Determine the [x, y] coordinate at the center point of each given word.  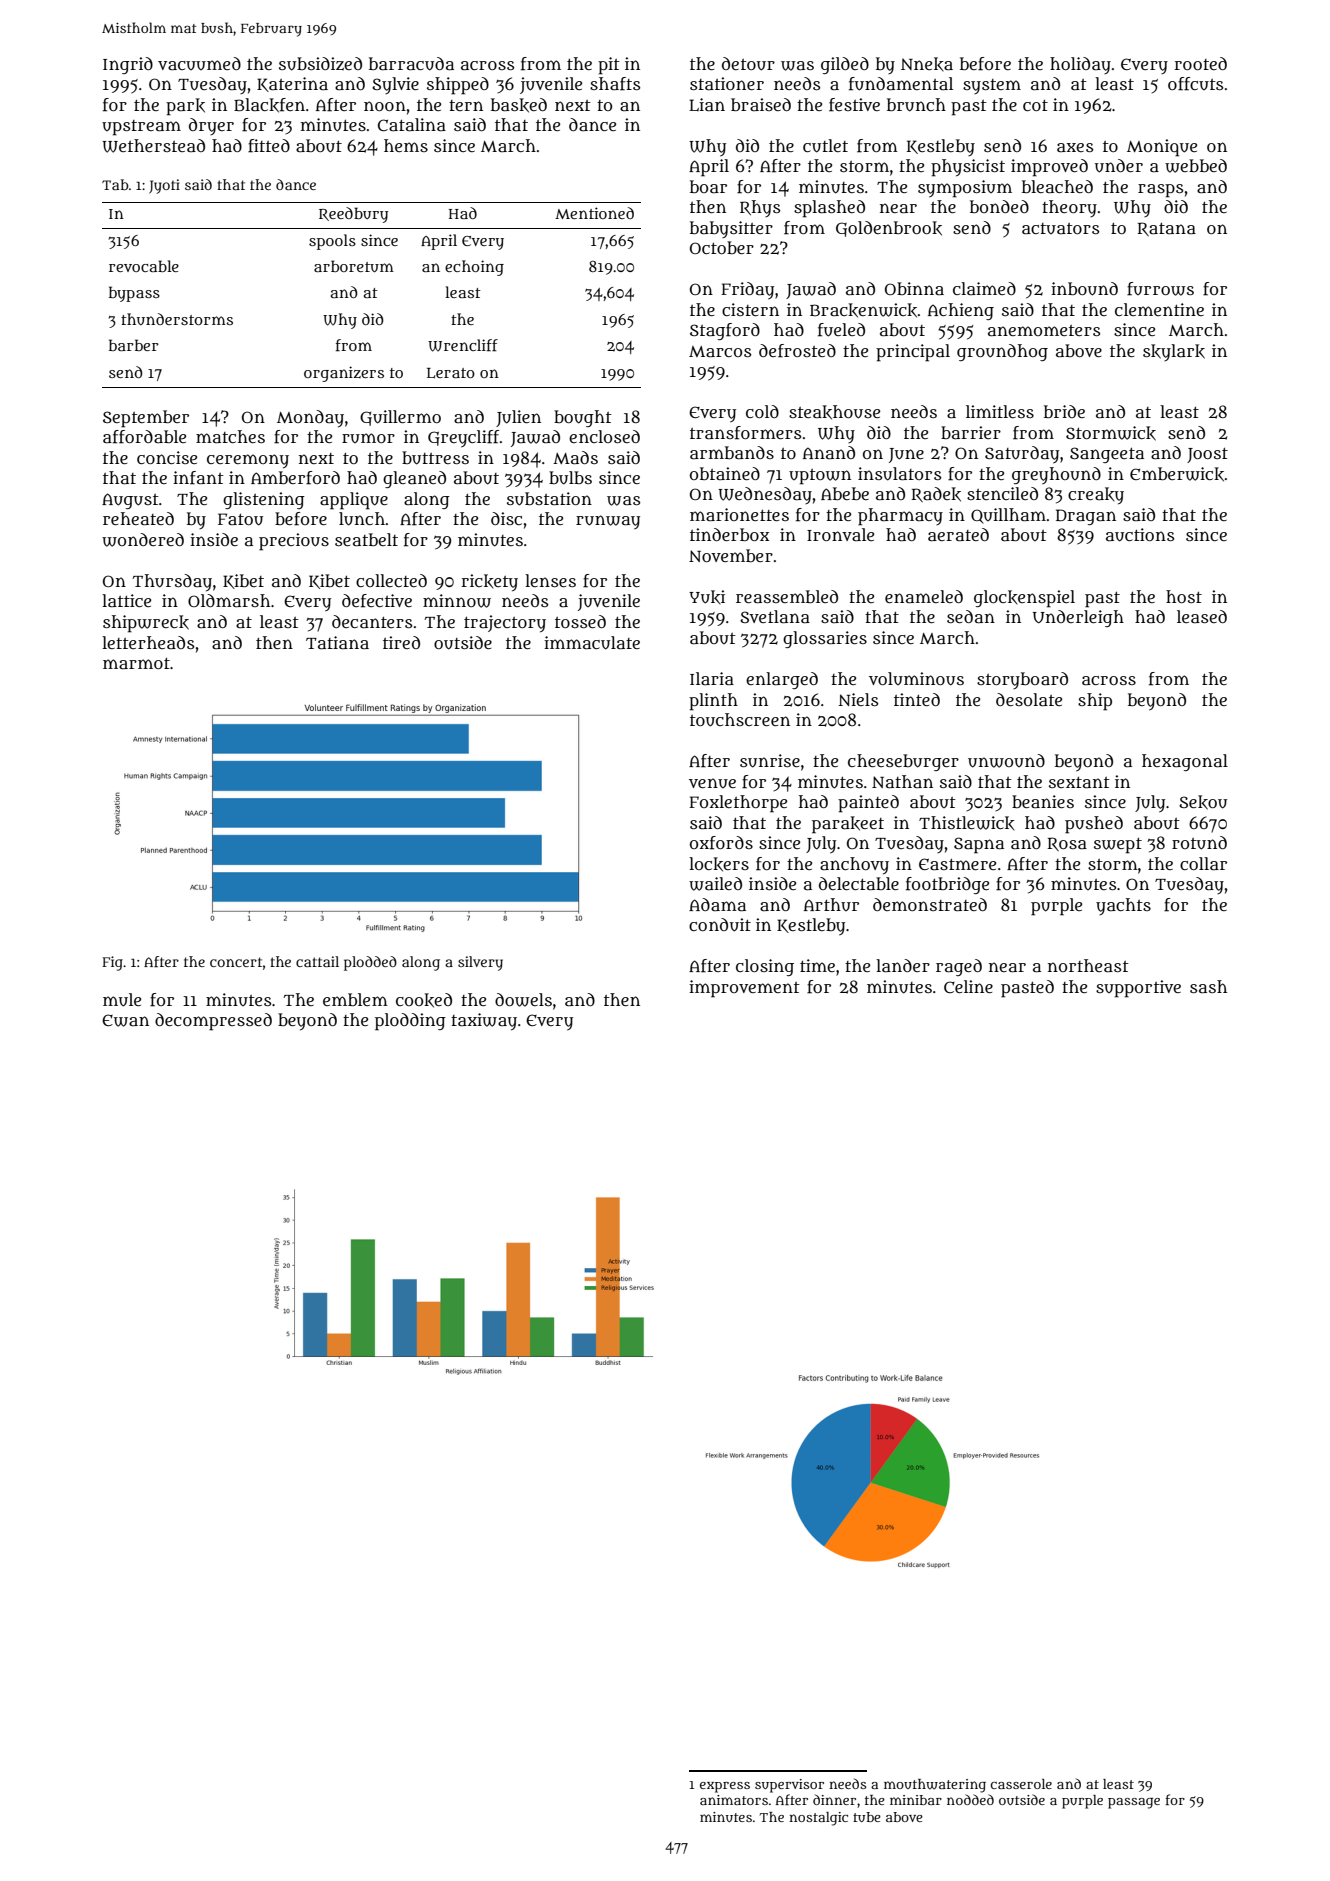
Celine [968, 986]
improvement [744, 989]
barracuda [411, 64]
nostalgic [818, 1819]
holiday [1080, 65]
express [725, 1787]
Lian [707, 104]
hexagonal [1185, 762]
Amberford [295, 478]
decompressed [213, 1022]
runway [608, 522]
